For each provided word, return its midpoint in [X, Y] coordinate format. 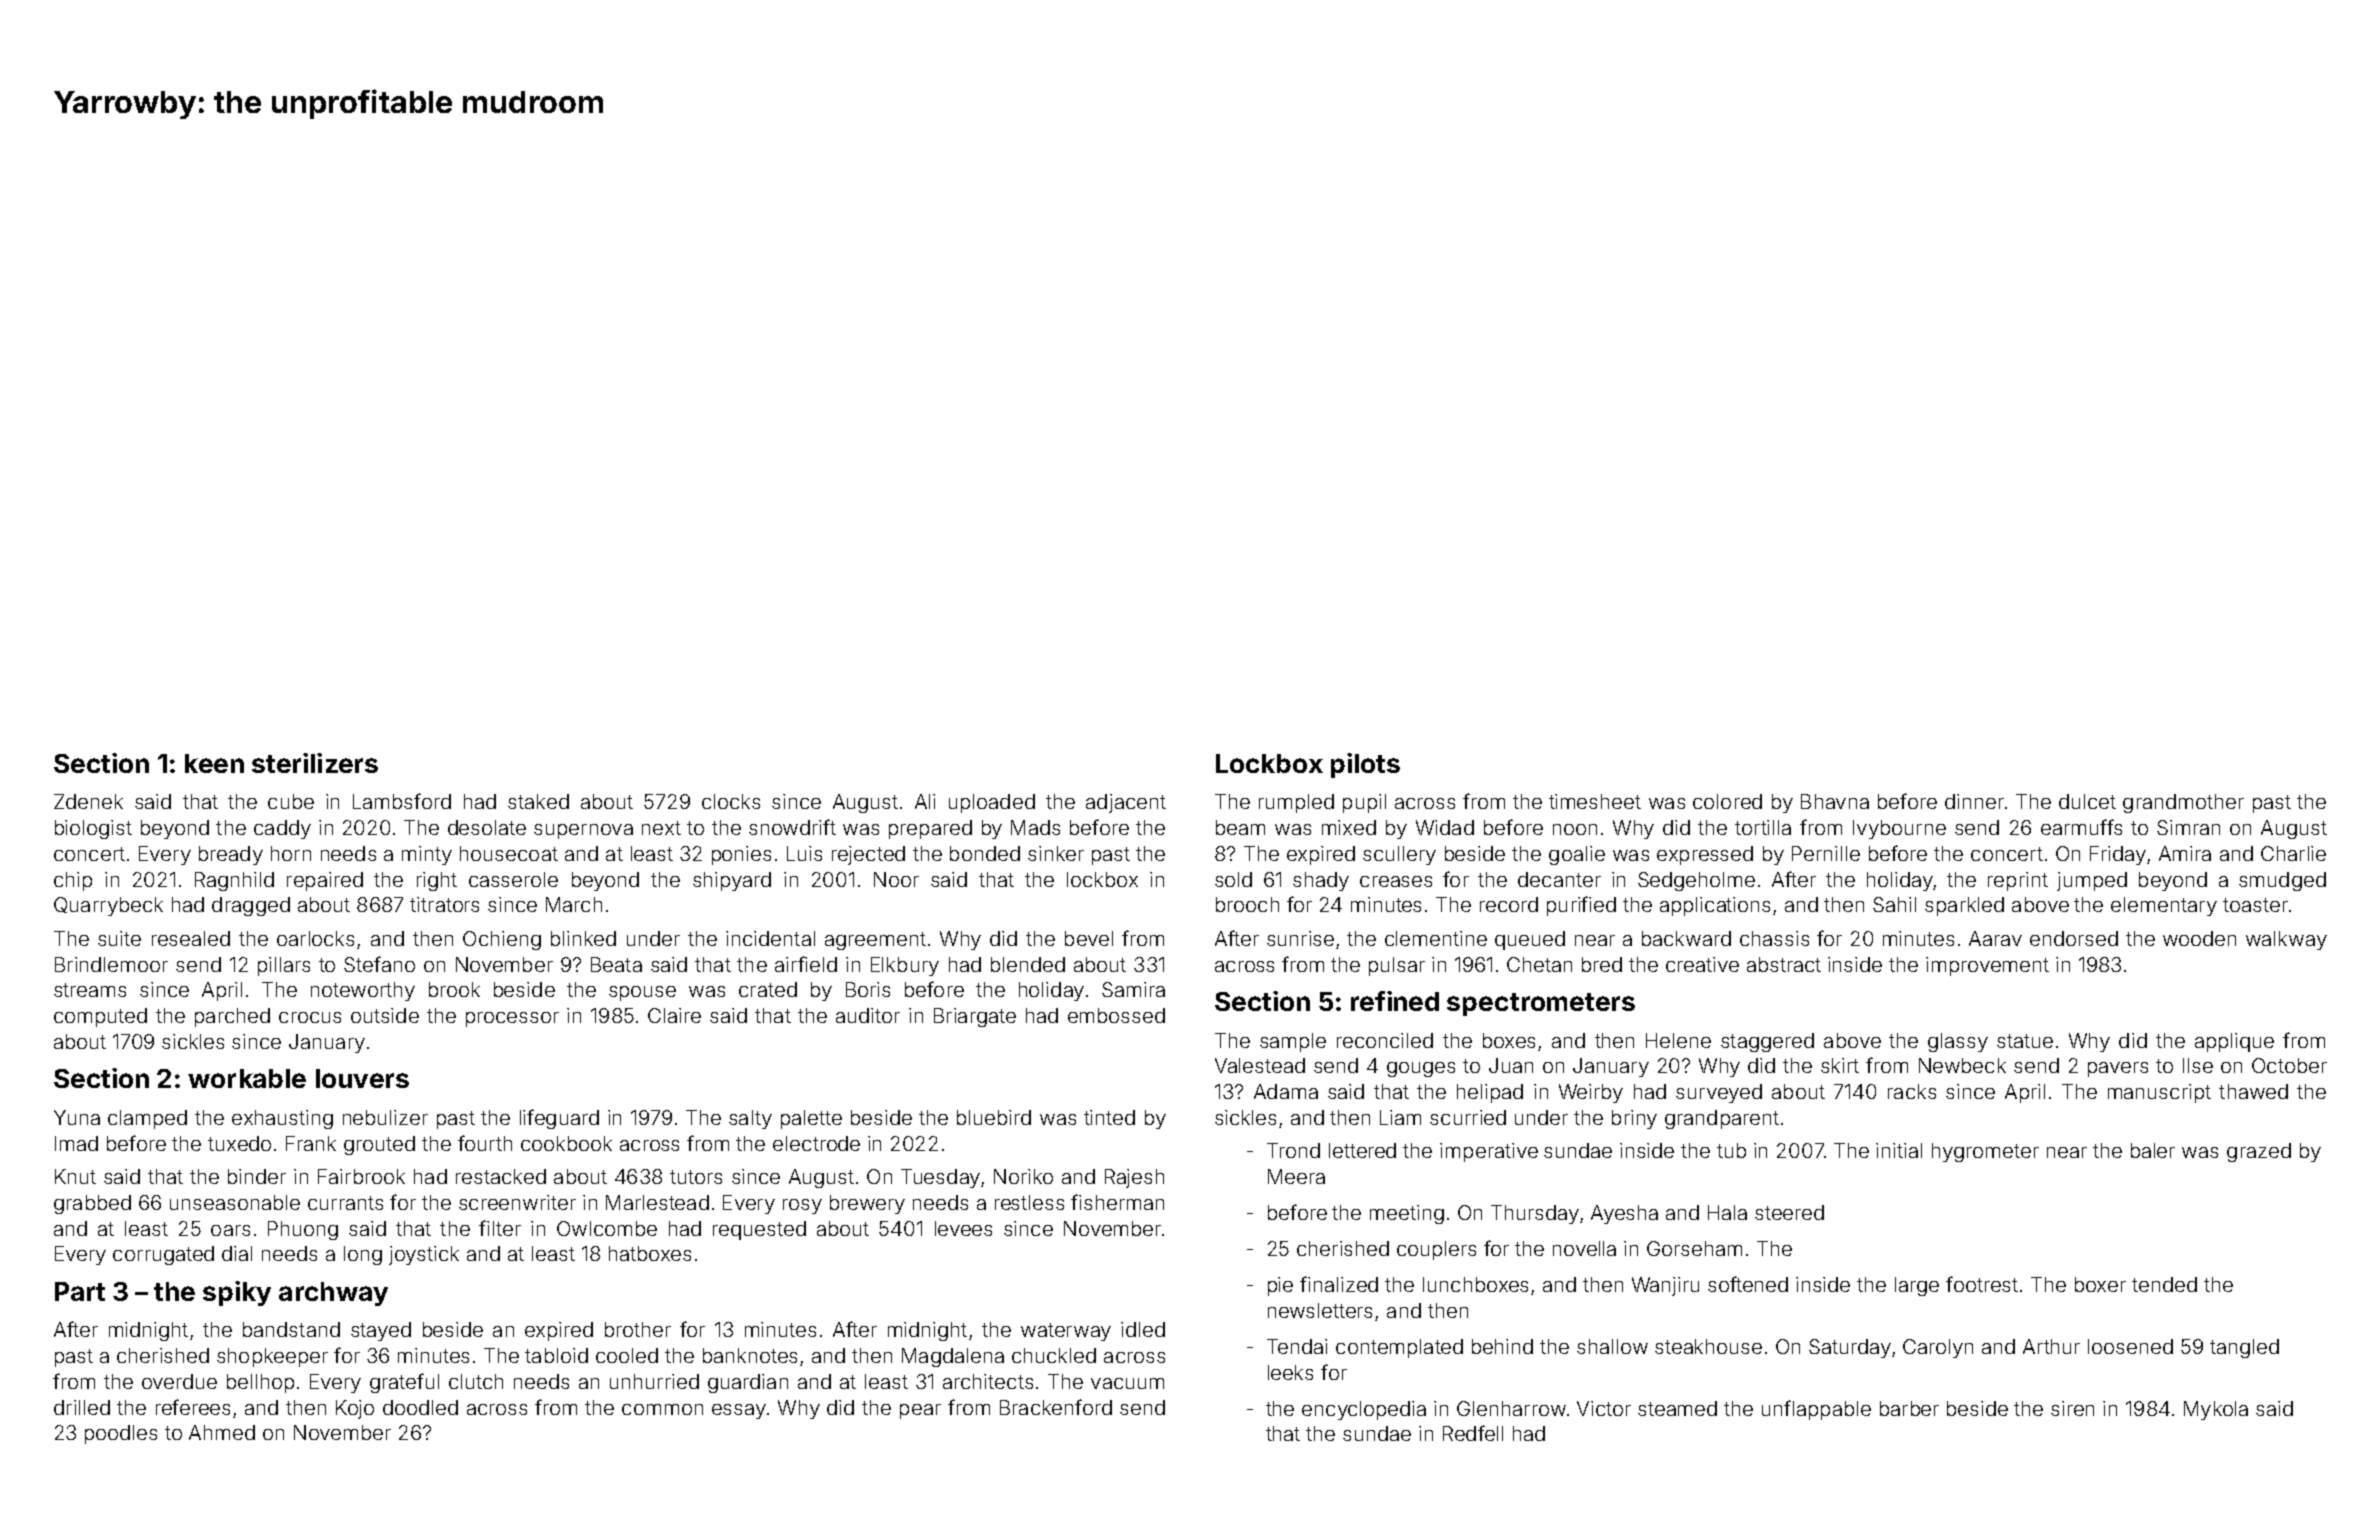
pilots [1365, 765]
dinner [1974, 801]
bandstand [291, 1329]
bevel [1089, 938]
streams [90, 990]
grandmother [2183, 803]
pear [920, 1411]
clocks [731, 801]
